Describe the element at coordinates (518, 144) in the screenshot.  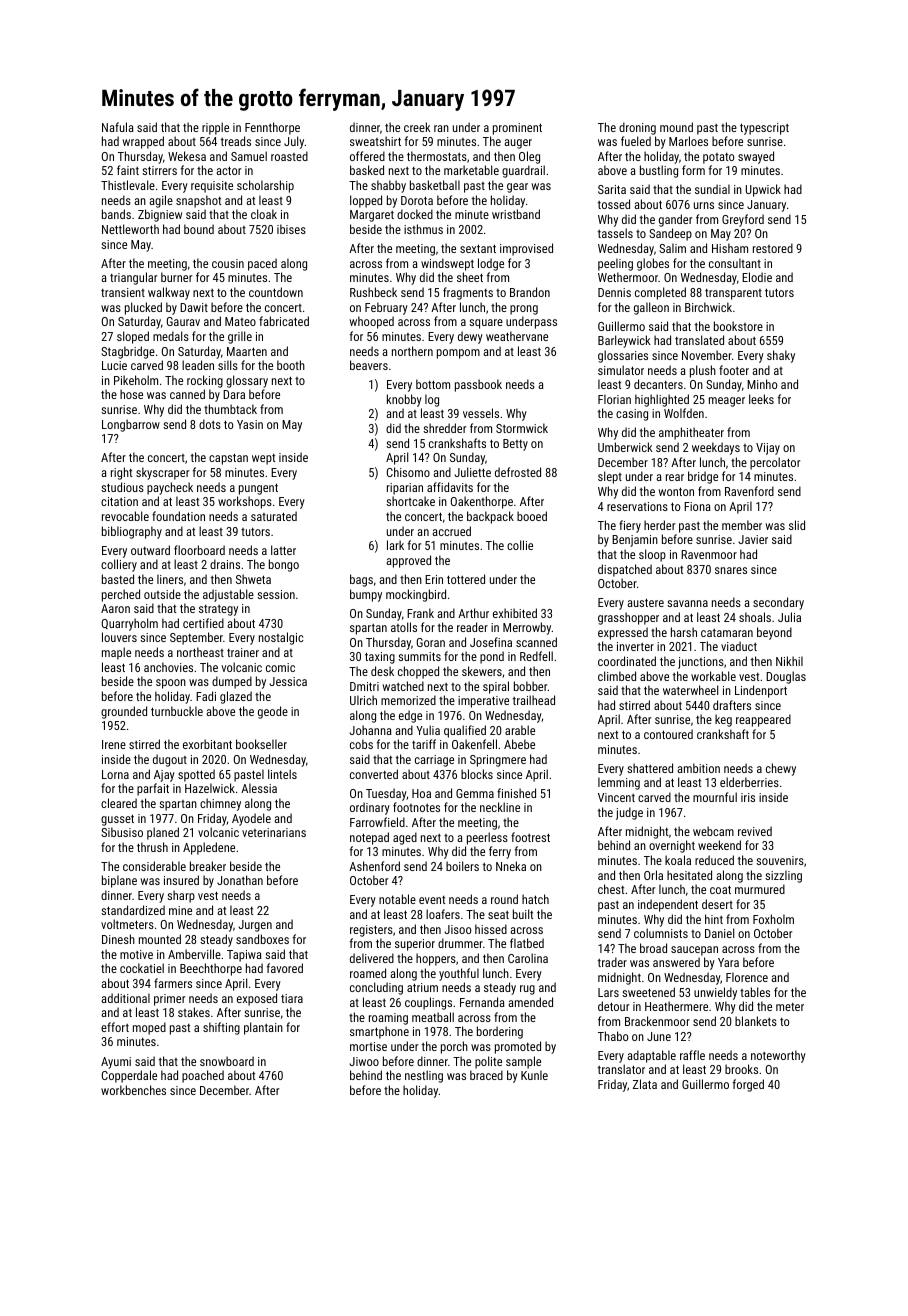
I see `auger` at that location.
